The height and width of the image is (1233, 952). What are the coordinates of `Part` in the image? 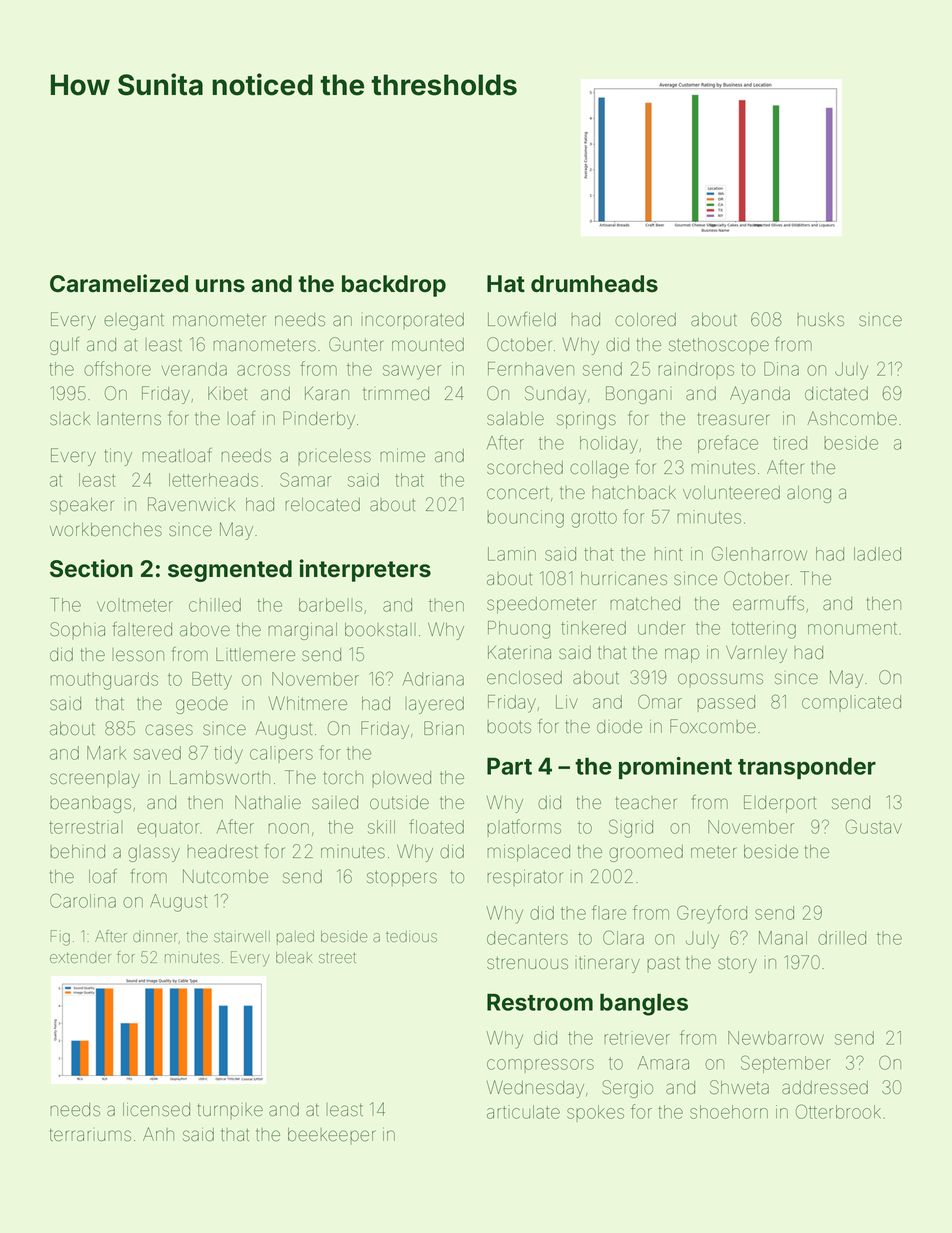 It's located at (509, 766).
